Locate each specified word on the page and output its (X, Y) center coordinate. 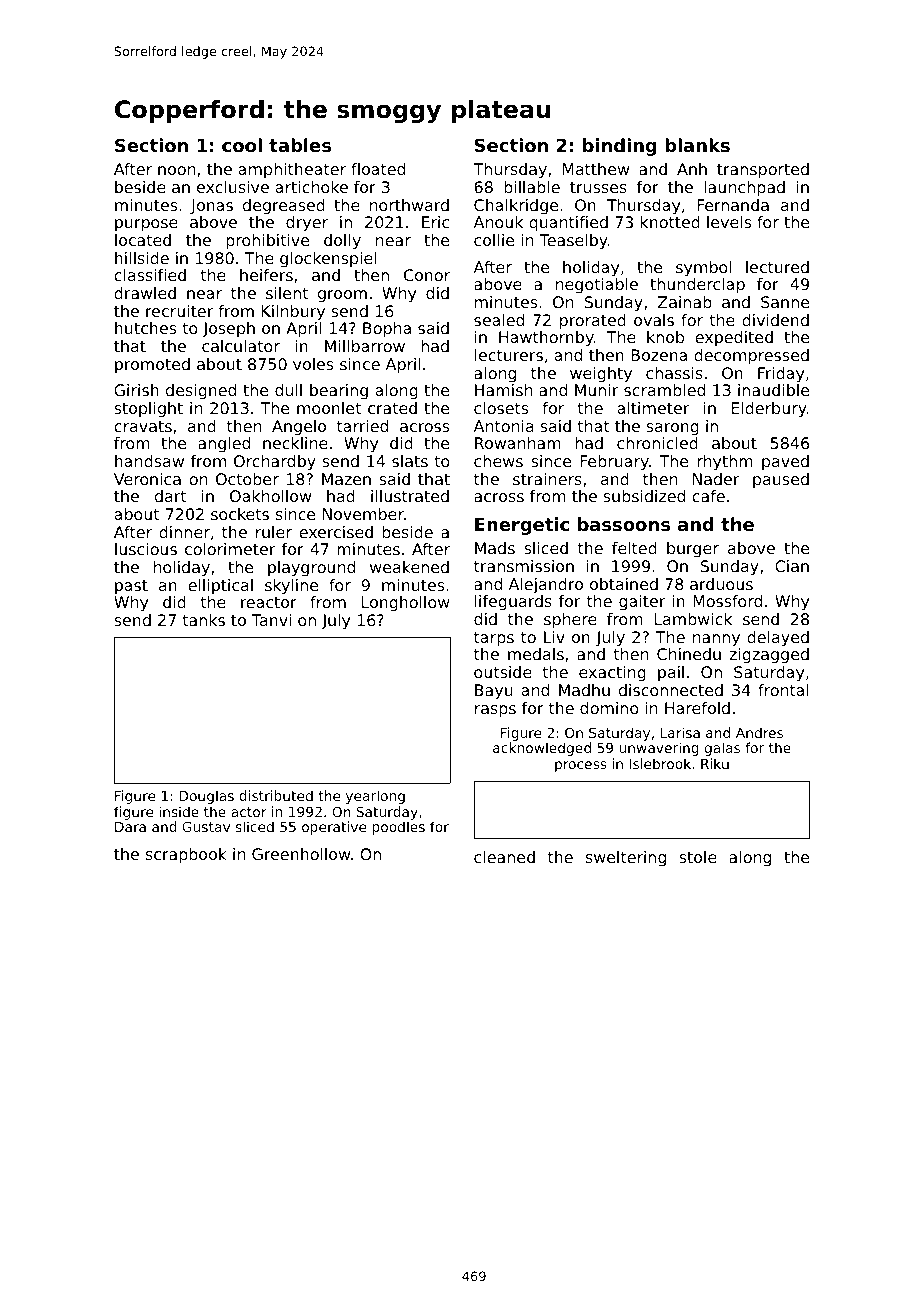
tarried (362, 426)
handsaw (149, 461)
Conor (427, 275)
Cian (792, 566)
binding (620, 147)
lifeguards (513, 603)
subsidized (644, 496)
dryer (307, 224)
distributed (276, 795)
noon (176, 170)
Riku (715, 763)
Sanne (785, 302)
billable (532, 187)
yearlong (375, 797)
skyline (291, 587)
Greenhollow (301, 854)
